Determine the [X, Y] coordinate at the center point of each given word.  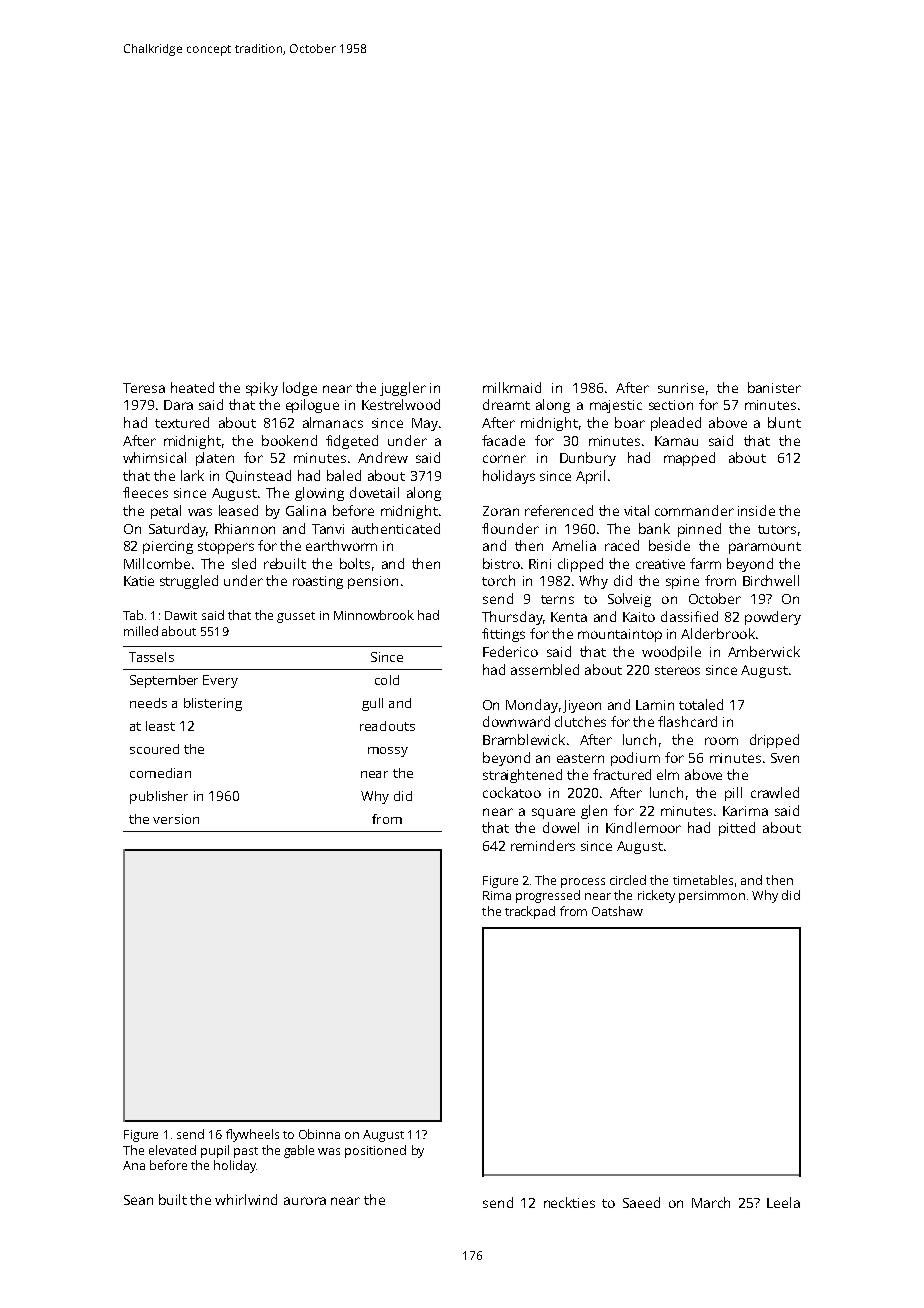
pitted [737, 829]
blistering [213, 704]
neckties [569, 1202]
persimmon [712, 897]
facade [503, 440]
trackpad [530, 912]
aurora [305, 1201]
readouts [387, 726]
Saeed [641, 1202]
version [176, 819]
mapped [689, 459]
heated [192, 387]
